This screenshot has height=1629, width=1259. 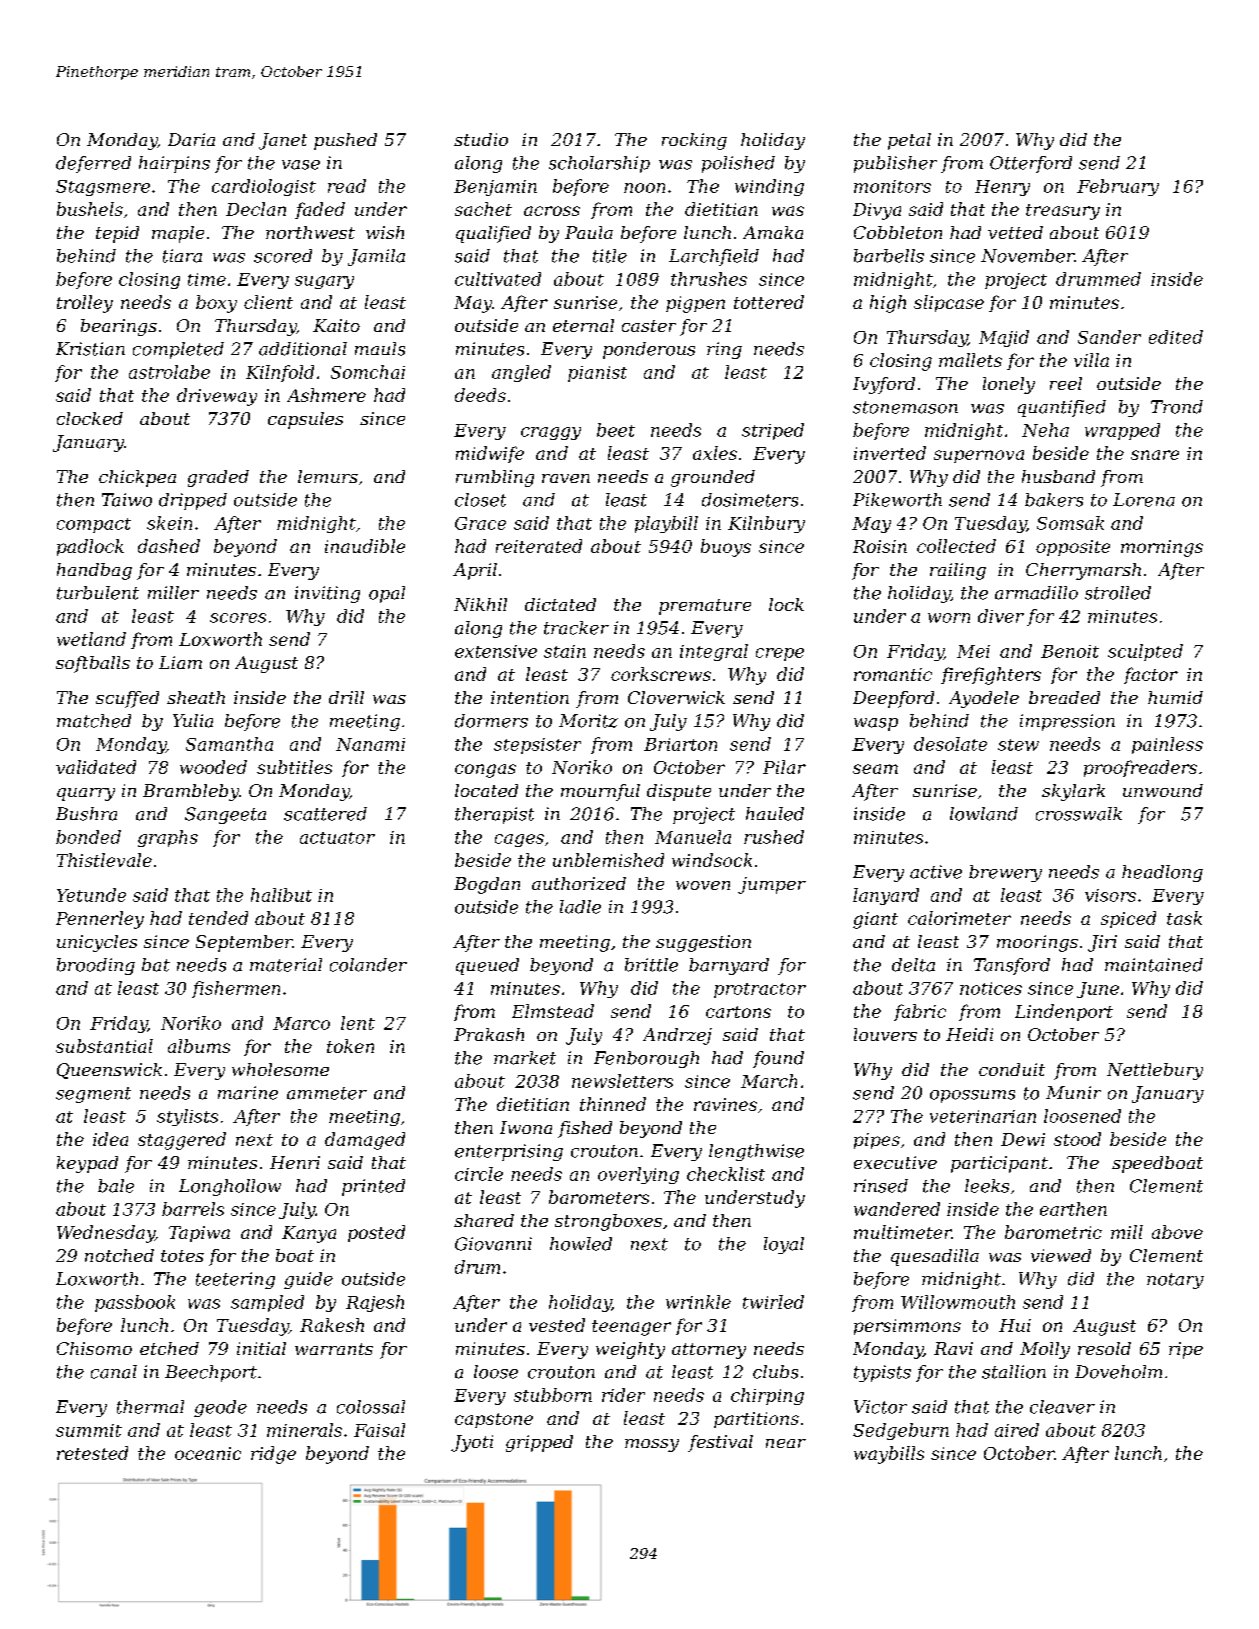 I want to click on winding, so click(x=769, y=187).
